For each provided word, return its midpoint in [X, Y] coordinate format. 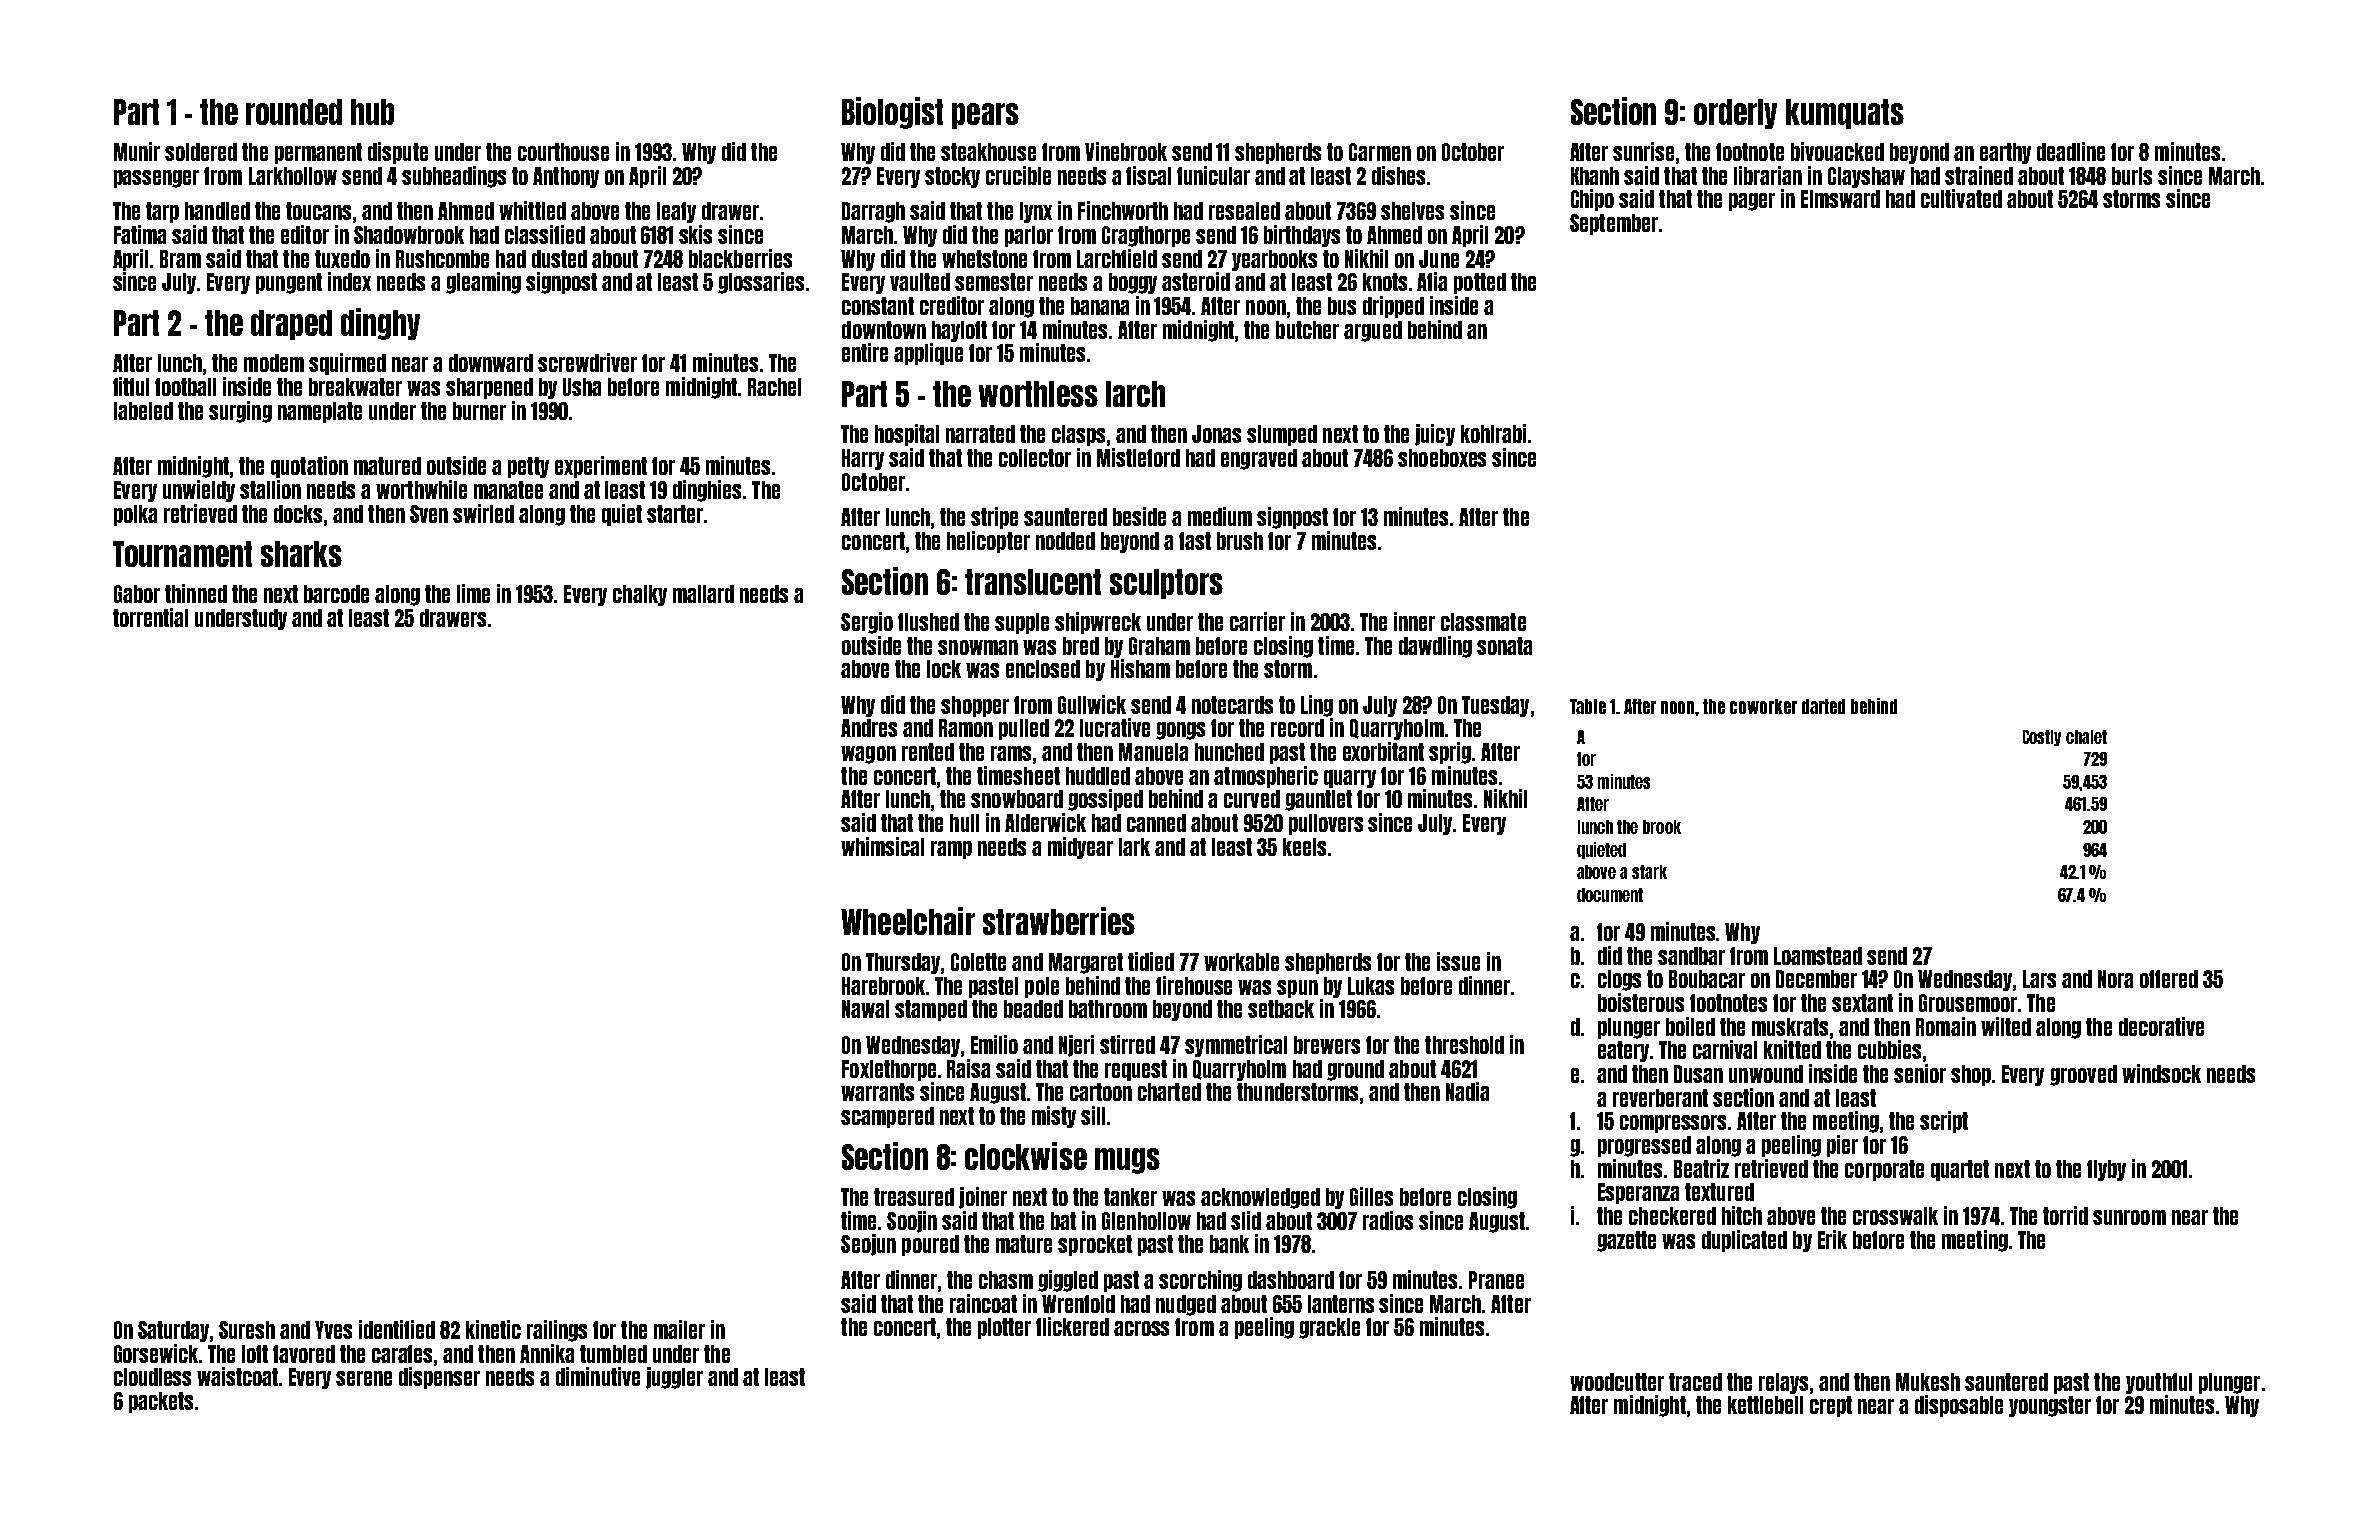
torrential [150, 617]
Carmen [1380, 152]
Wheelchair [908, 921]
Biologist [892, 113]
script [1944, 1122]
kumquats [1845, 114]
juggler [674, 1378]
